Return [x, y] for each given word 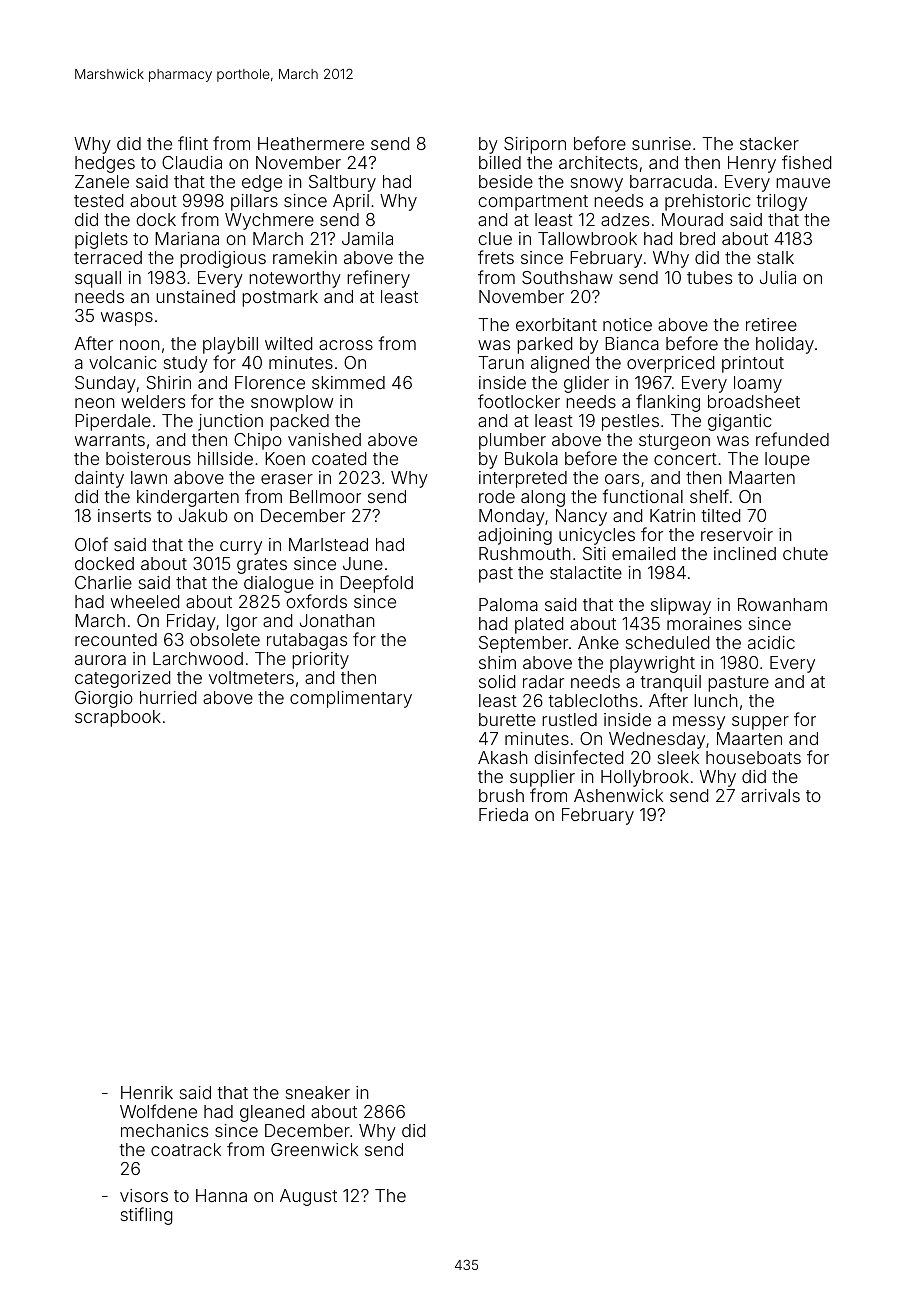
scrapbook [118, 718]
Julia [778, 277]
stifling [147, 1216]
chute [805, 553]
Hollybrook [645, 778]
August [308, 1197]
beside [506, 181]
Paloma [508, 604]
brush [501, 795]
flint [193, 143]
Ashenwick [618, 795]
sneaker [318, 1092]
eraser [287, 479]
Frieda [503, 814]
